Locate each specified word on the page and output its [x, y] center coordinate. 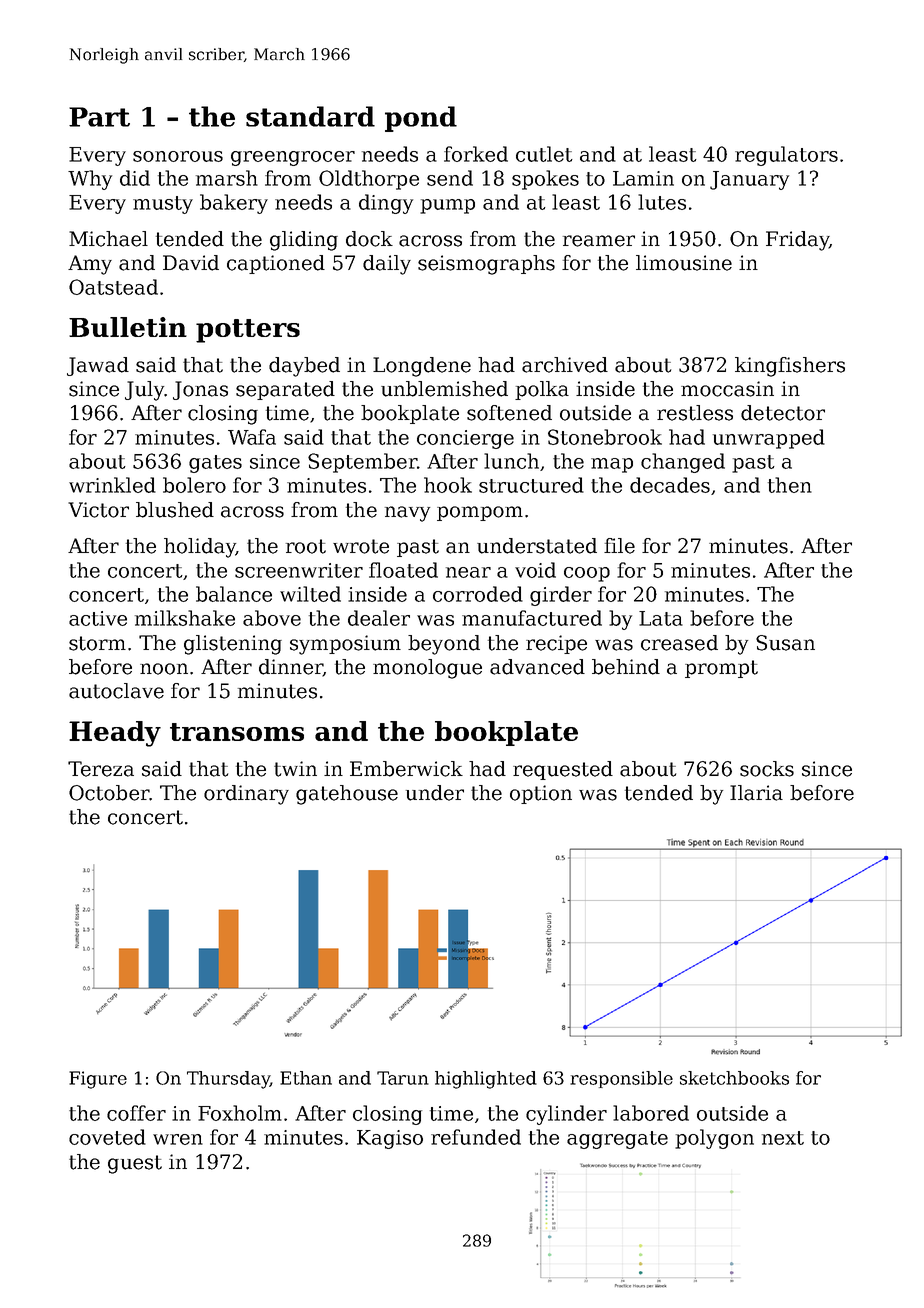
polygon [714, 1139]
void [535, 570]
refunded [476, 1137]
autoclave [116, 691]
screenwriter [299, 570]
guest [135, 1164]
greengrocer [293, 158]
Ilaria [756, 793]
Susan [785, 643]
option [541, 794]
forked [476, 154]
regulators [786, 156]
